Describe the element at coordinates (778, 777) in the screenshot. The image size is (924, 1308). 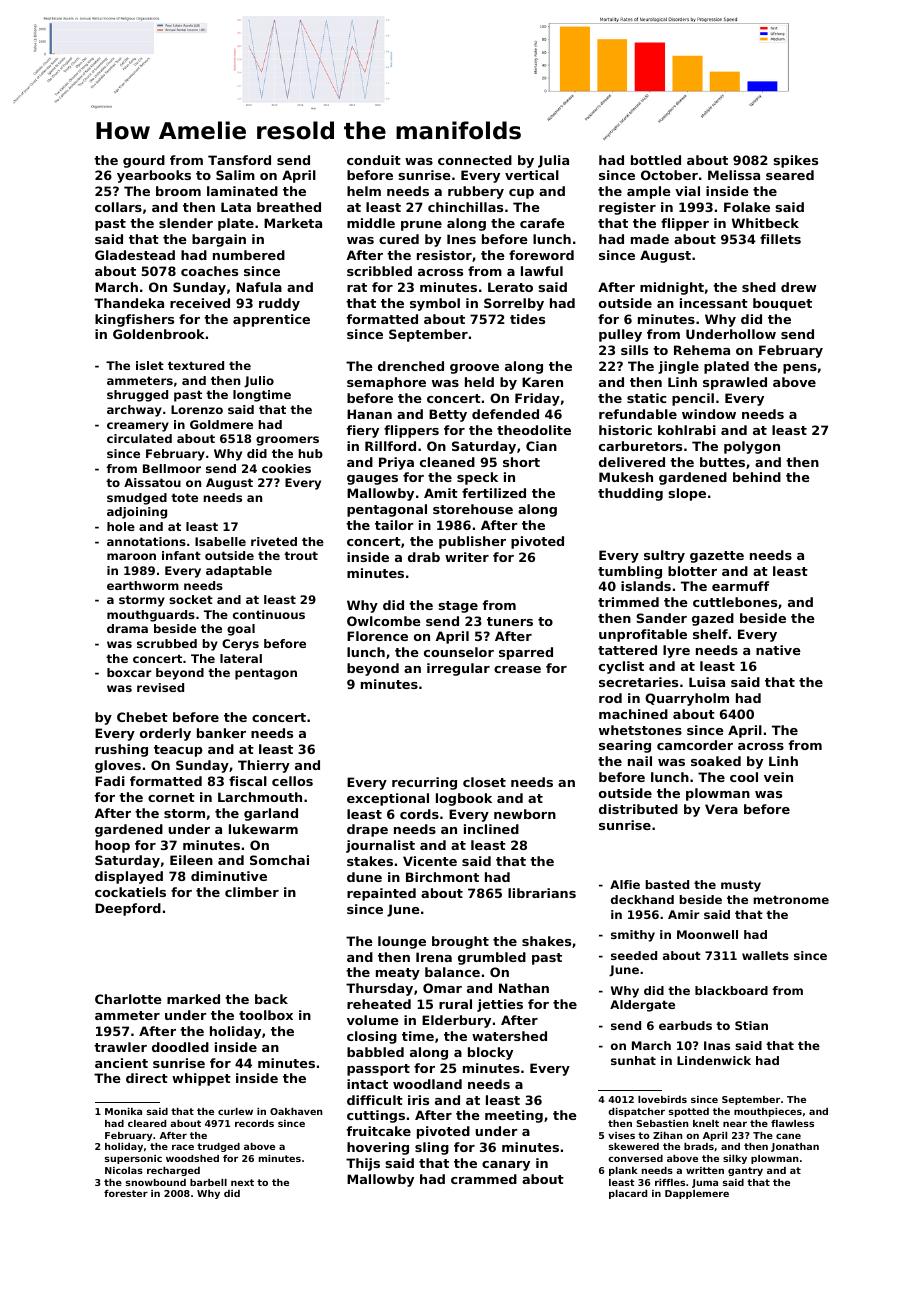
I see `vein` at that location.
